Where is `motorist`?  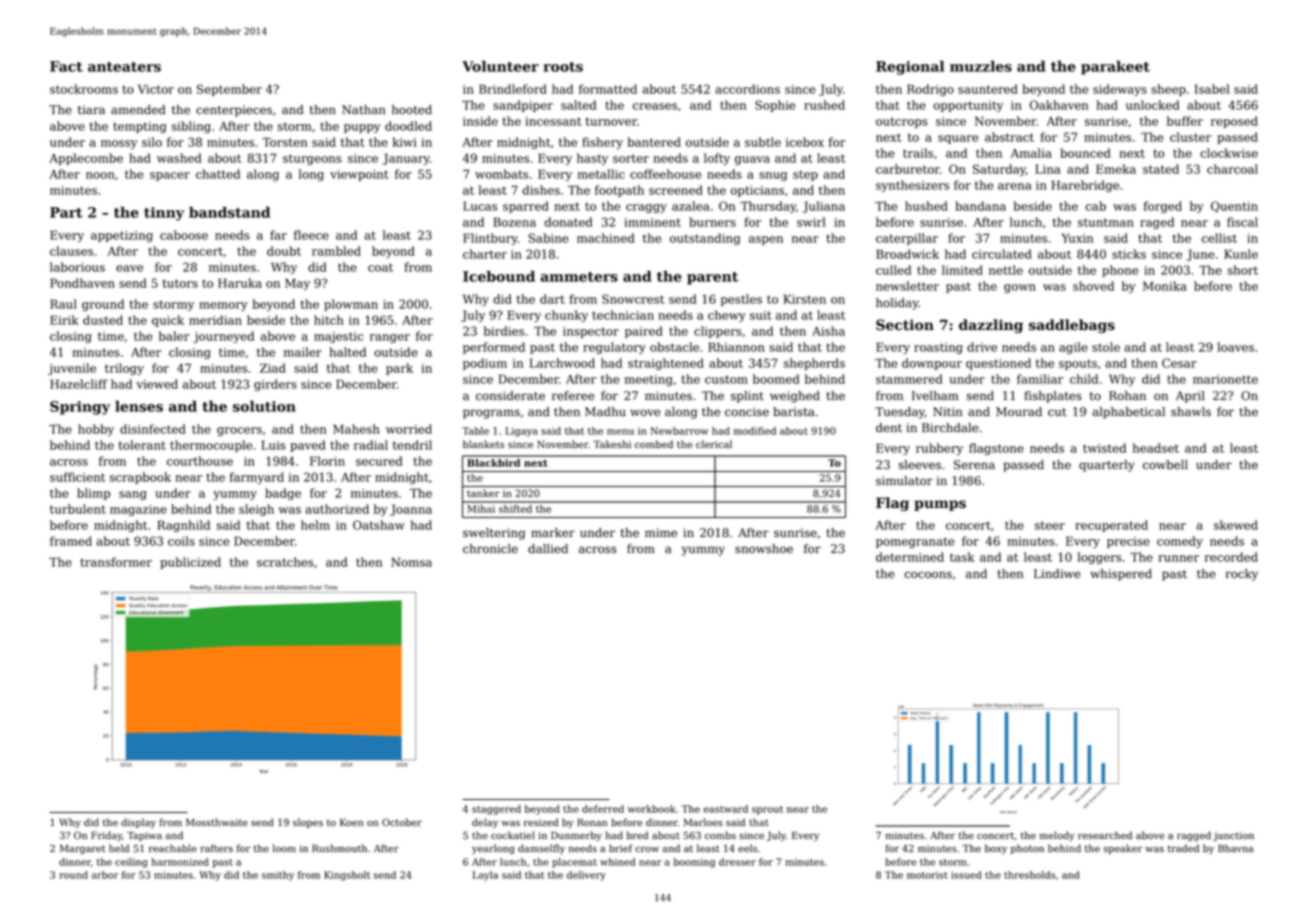 motorist is located at coordinates (927, 875).
